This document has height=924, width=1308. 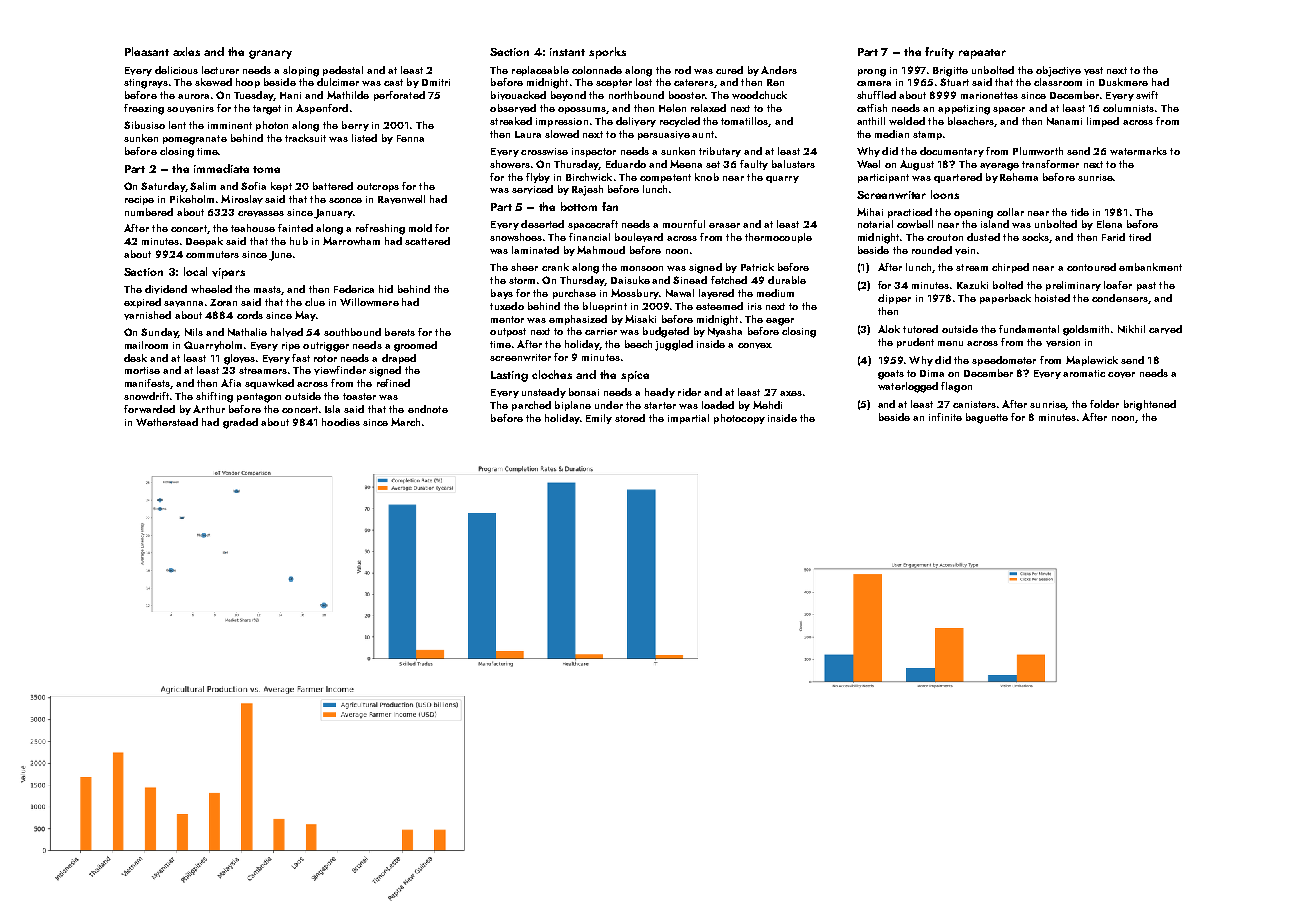 I want to click on forwarded, so click(x=149, y=409).
